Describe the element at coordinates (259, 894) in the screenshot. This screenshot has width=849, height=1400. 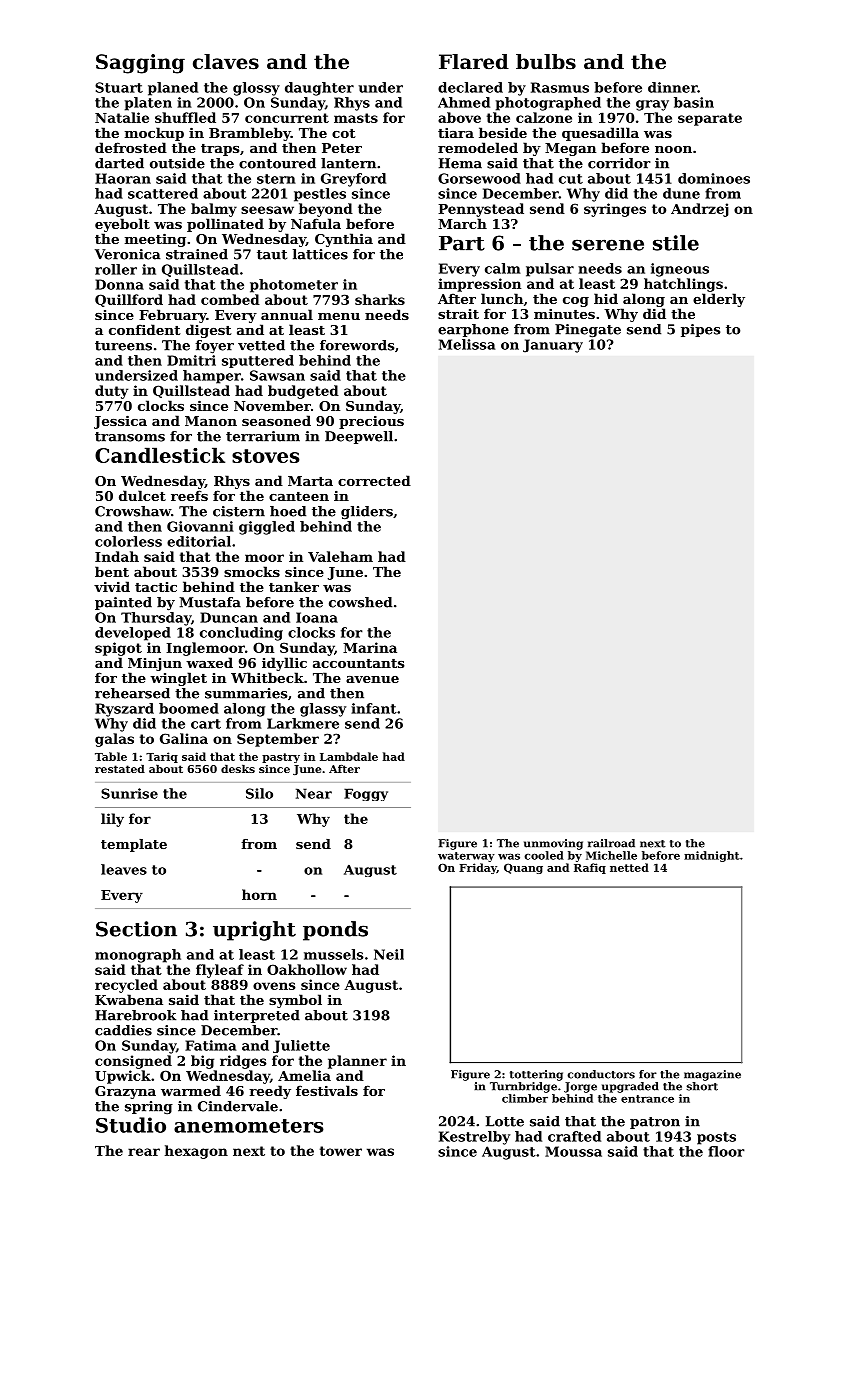
I see `horn` at that location.
